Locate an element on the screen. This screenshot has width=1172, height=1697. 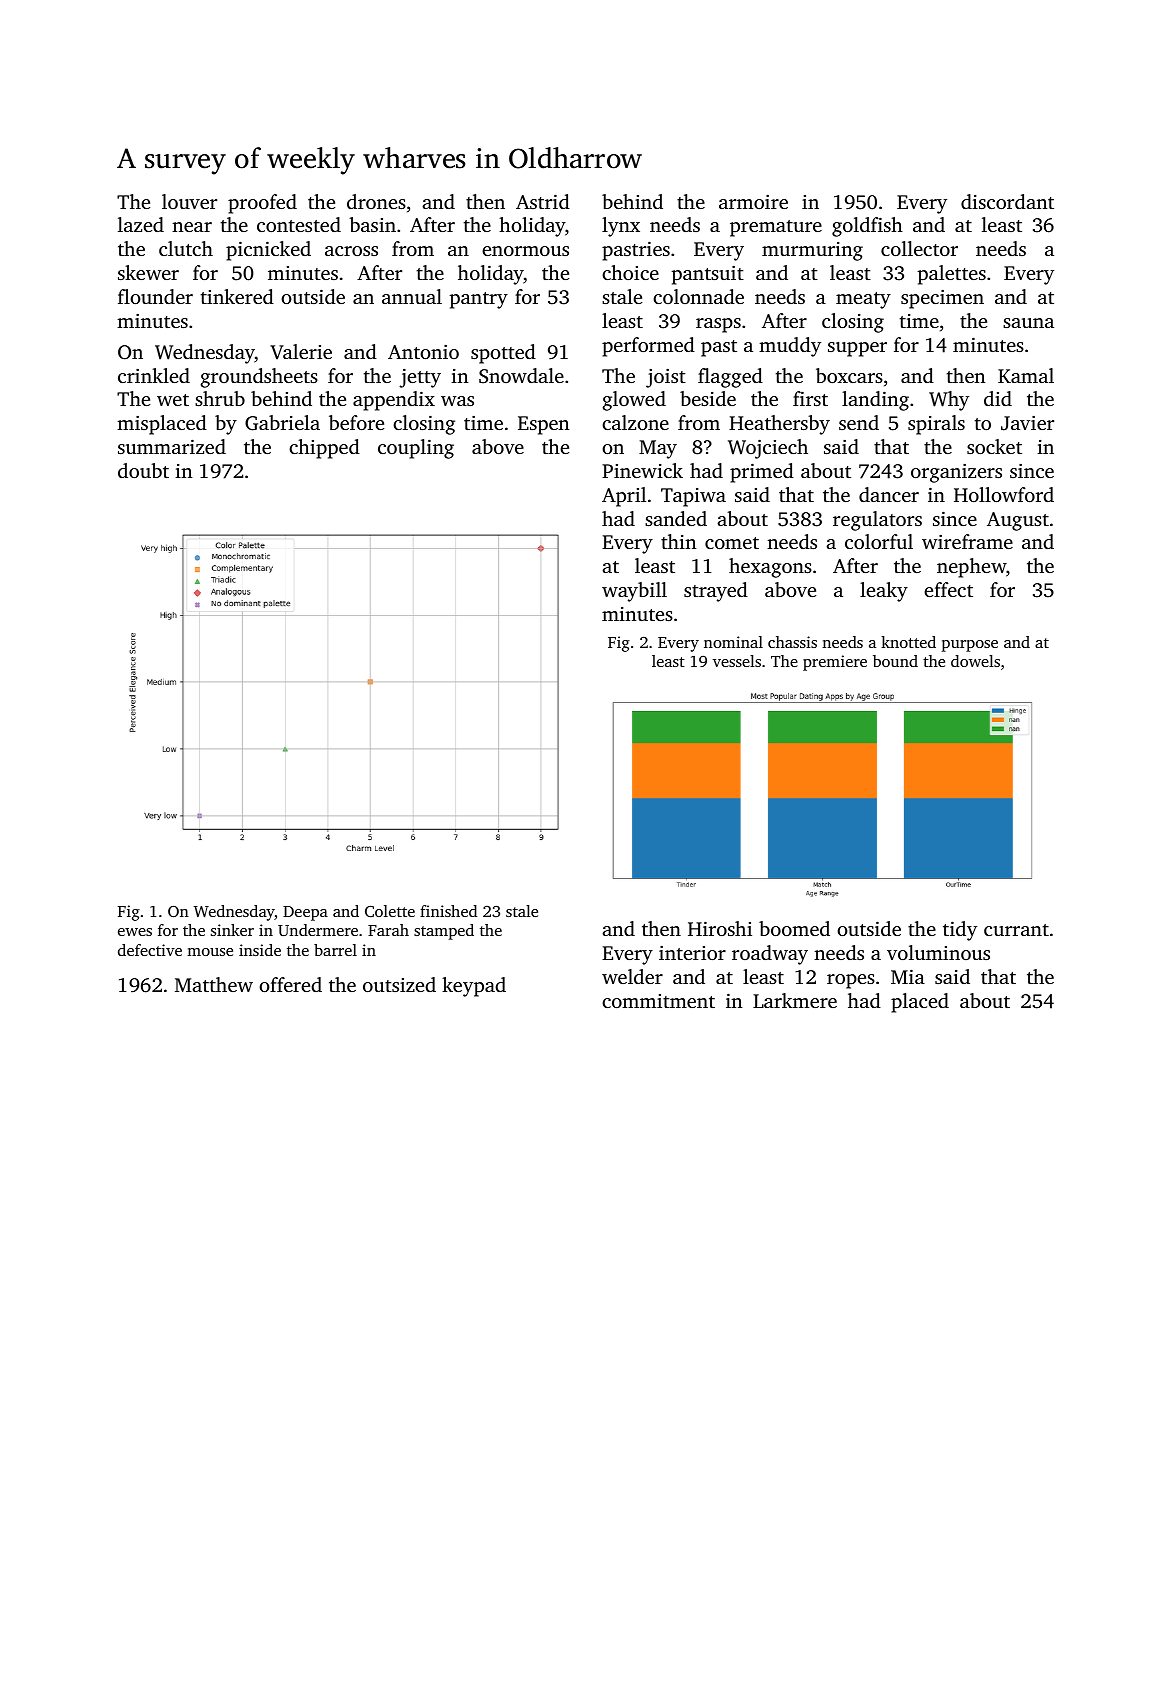
boomed is located at coordinates (794, 928).
